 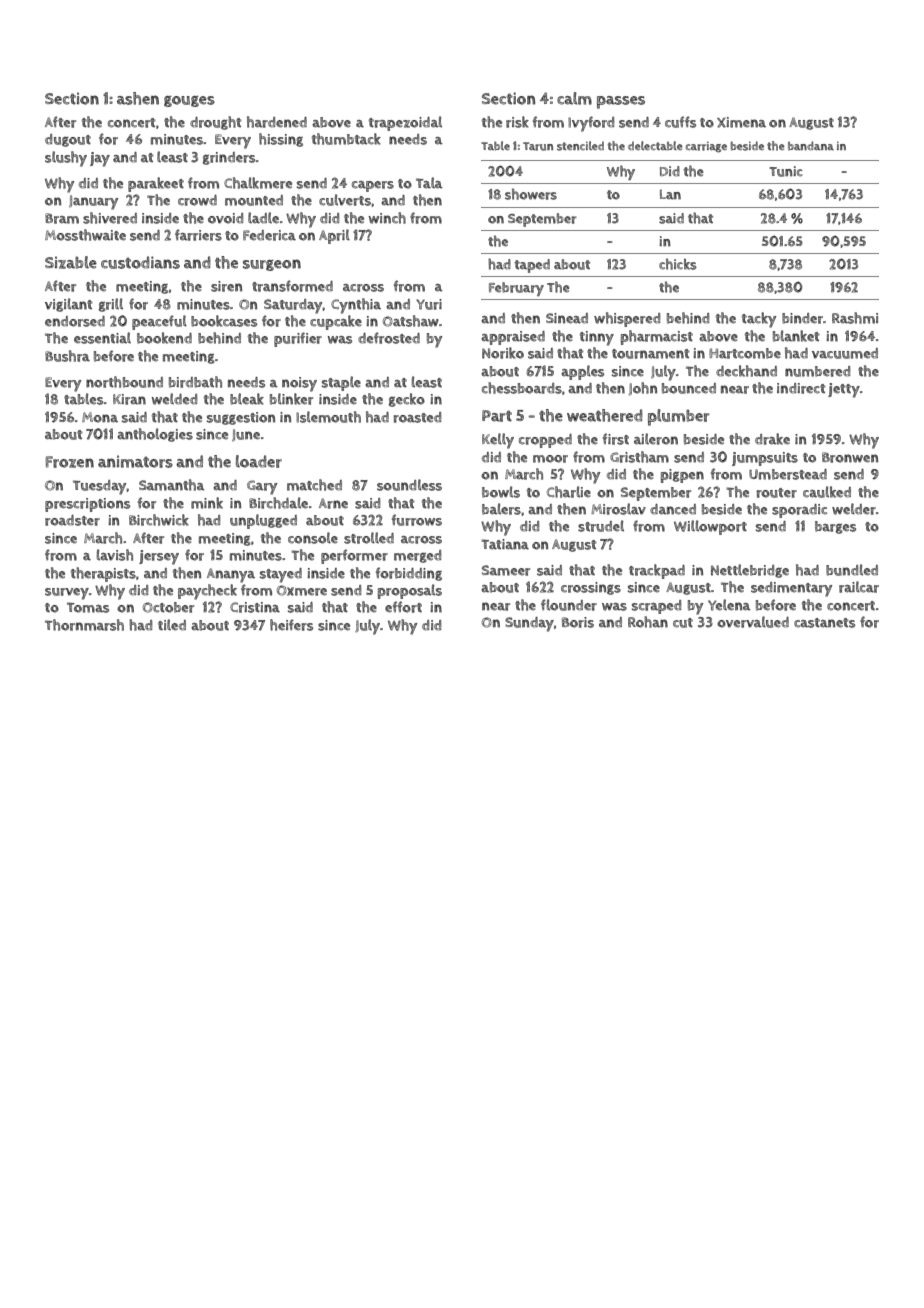 I want to click on passes, so click(x=621, y=102).
